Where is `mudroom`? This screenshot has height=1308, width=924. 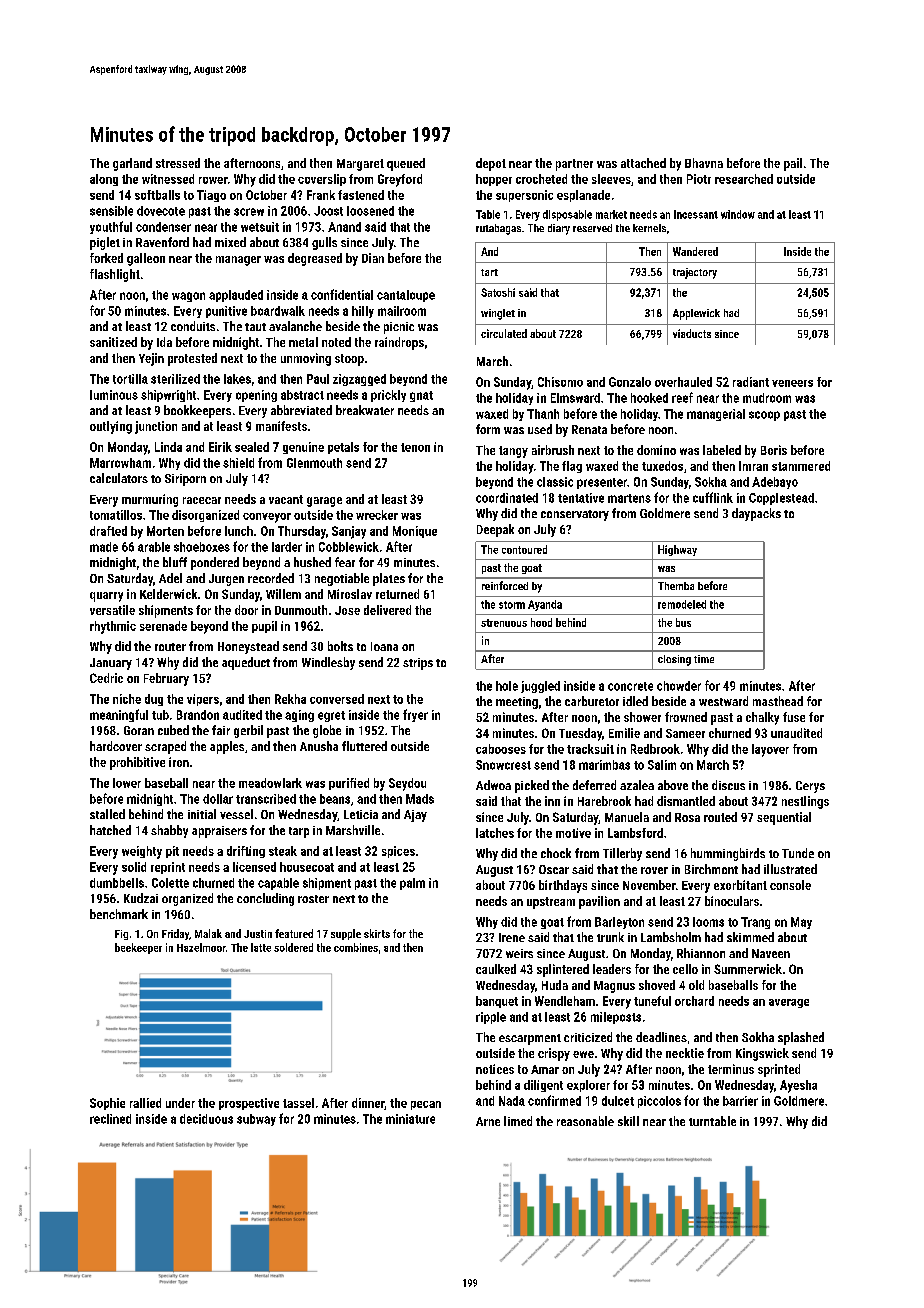
mudroom is located at coordinates (767, 398).
